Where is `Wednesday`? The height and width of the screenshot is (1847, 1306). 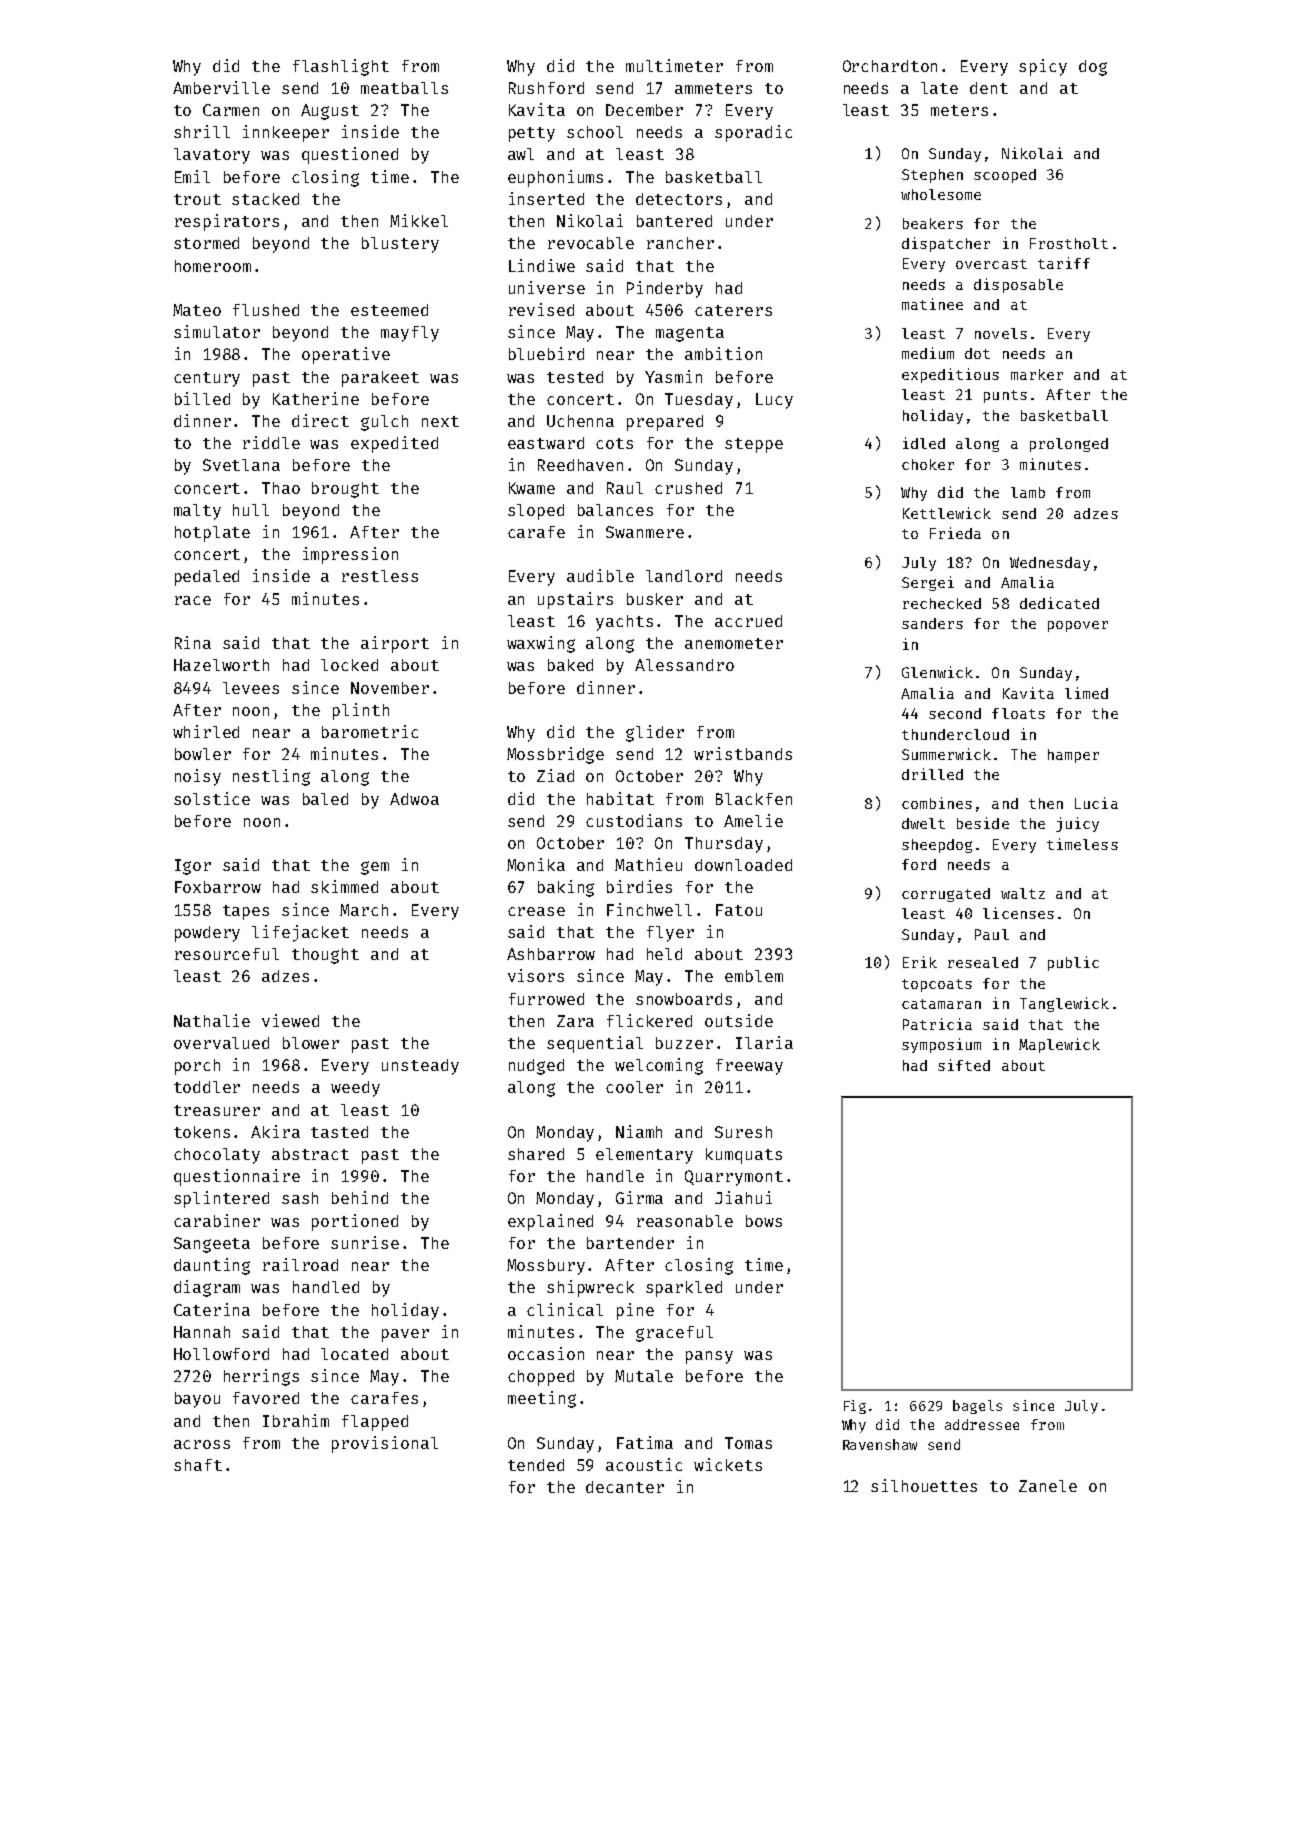
Wednesday is located at coordinates (1050, 564).
